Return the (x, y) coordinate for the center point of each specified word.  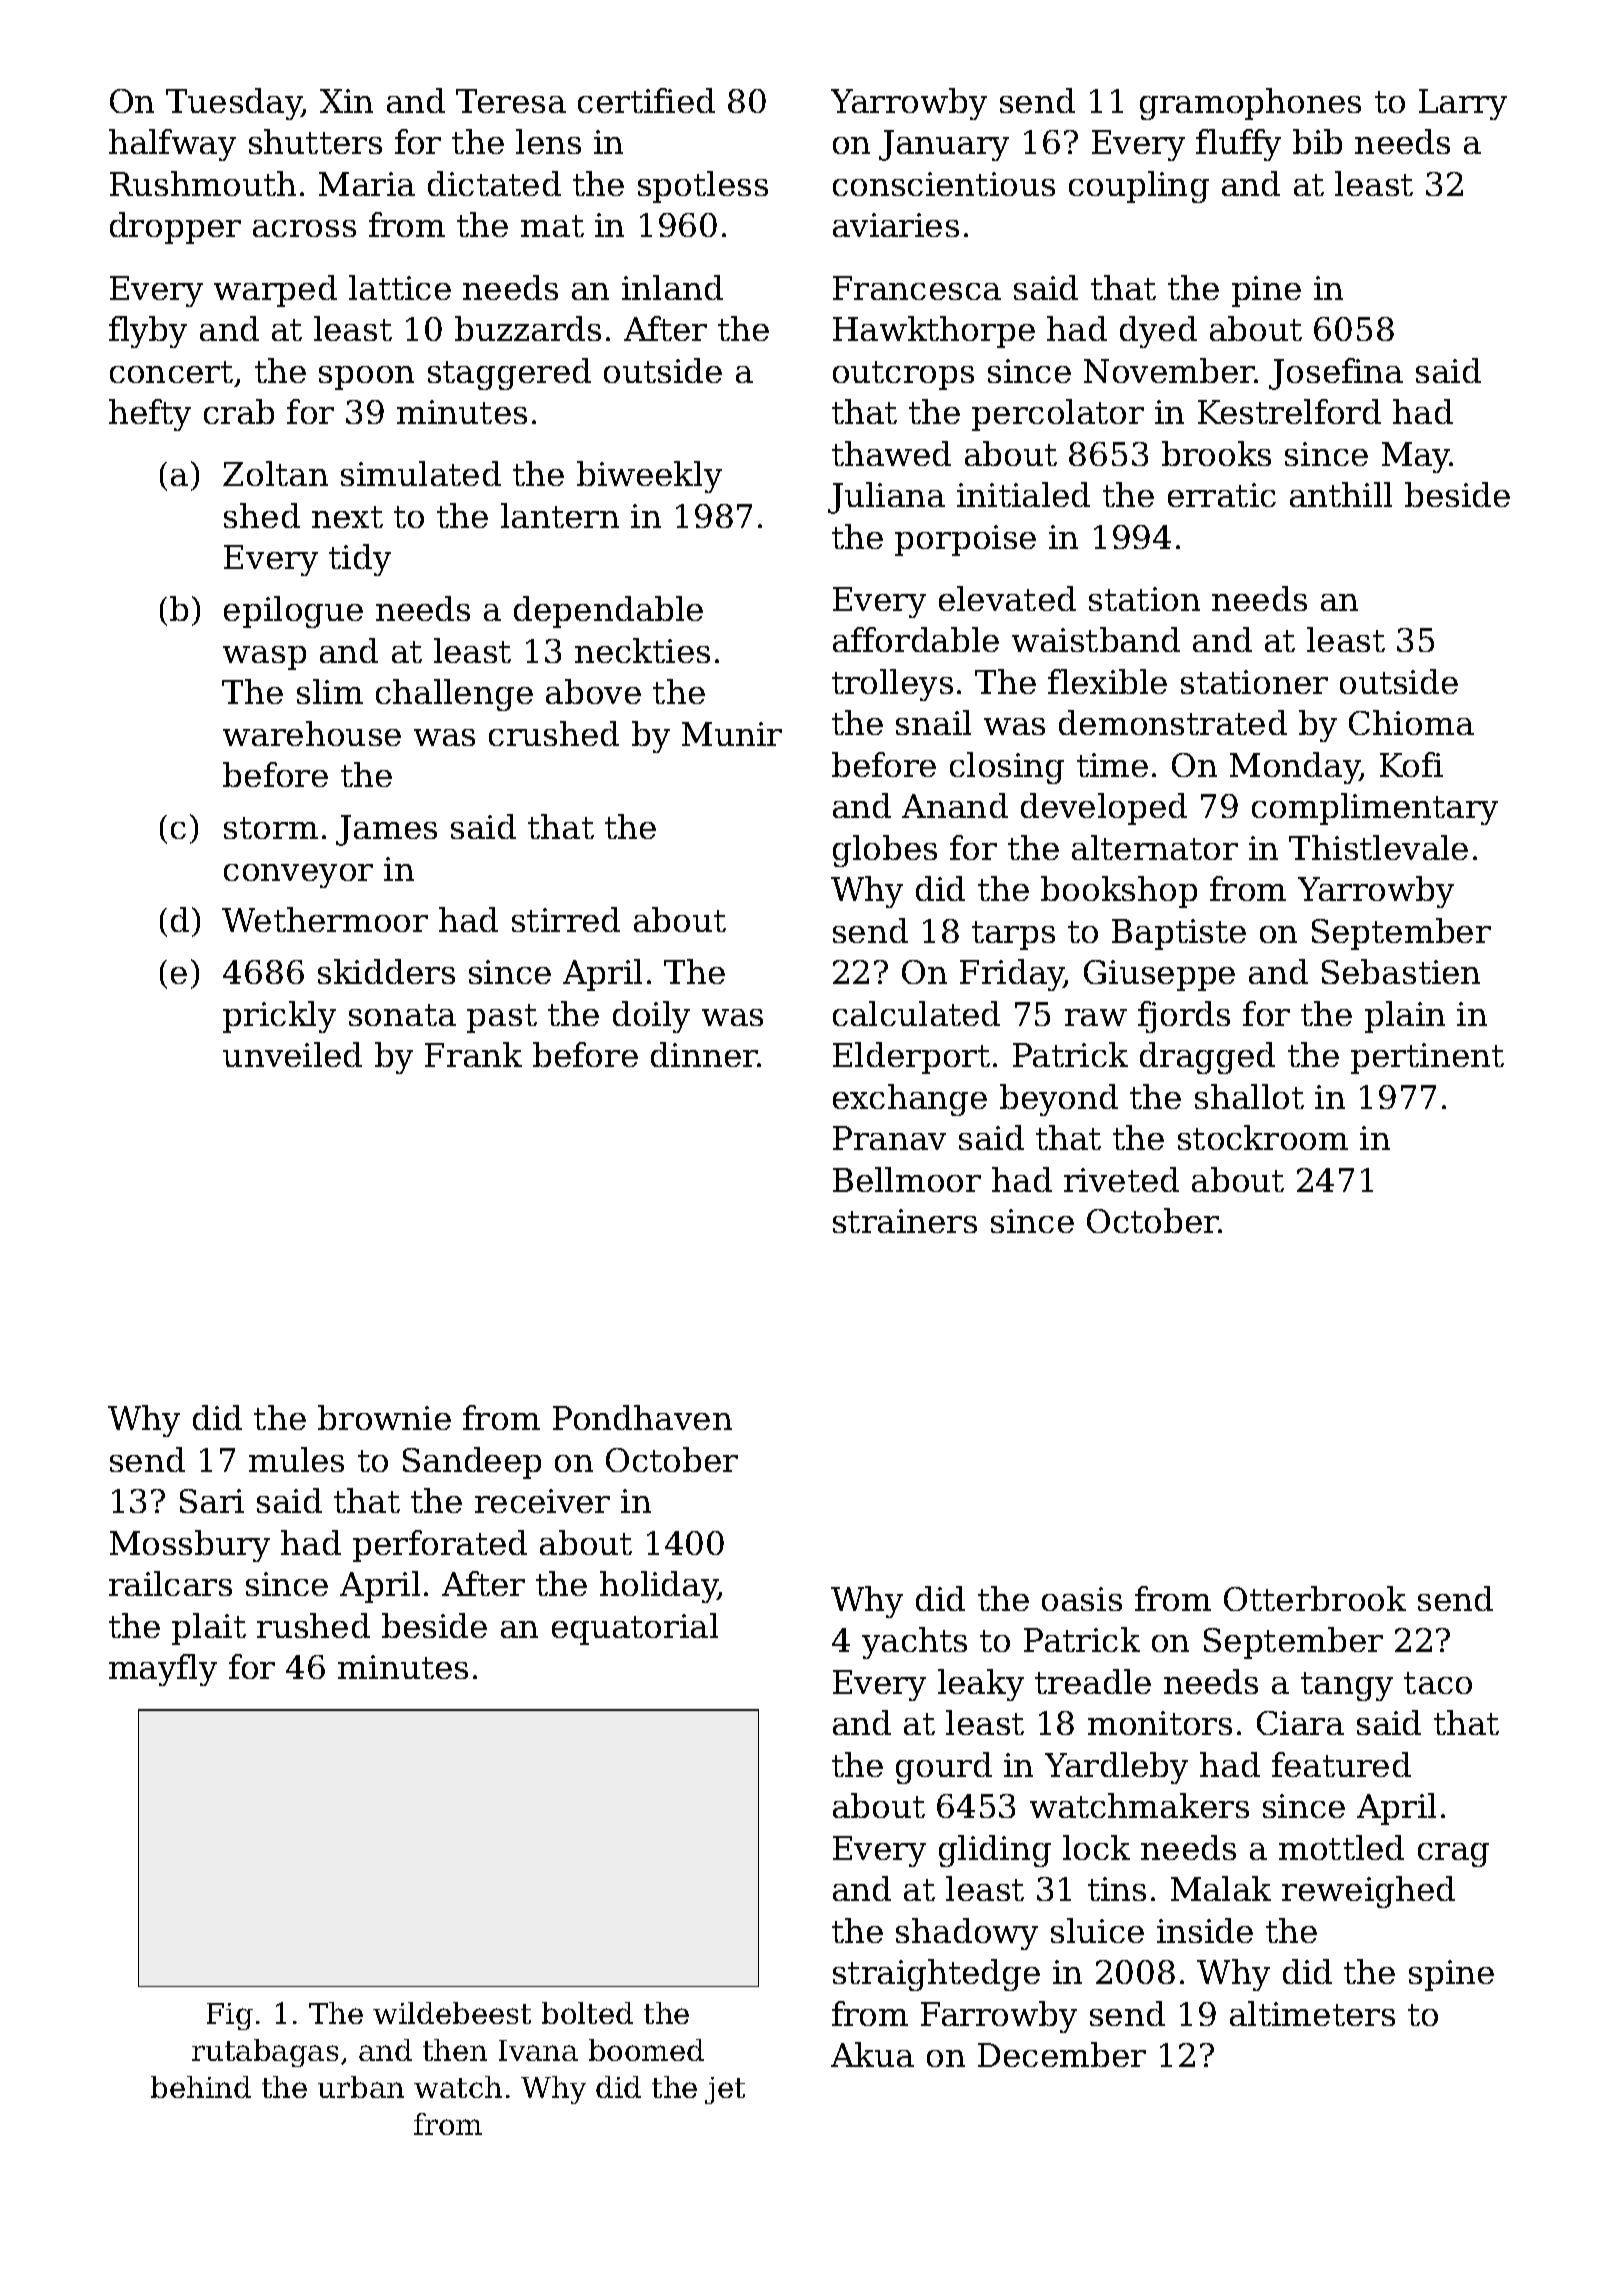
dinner (704, 1054)
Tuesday (234, 104)
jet (725, 2090)
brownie (384, 1417)
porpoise (965, 540)
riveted (1121, 1179)
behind (201, 2087)
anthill (1341, 494)
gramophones (1250, 104)
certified (646, 100)
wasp (264, 658)
